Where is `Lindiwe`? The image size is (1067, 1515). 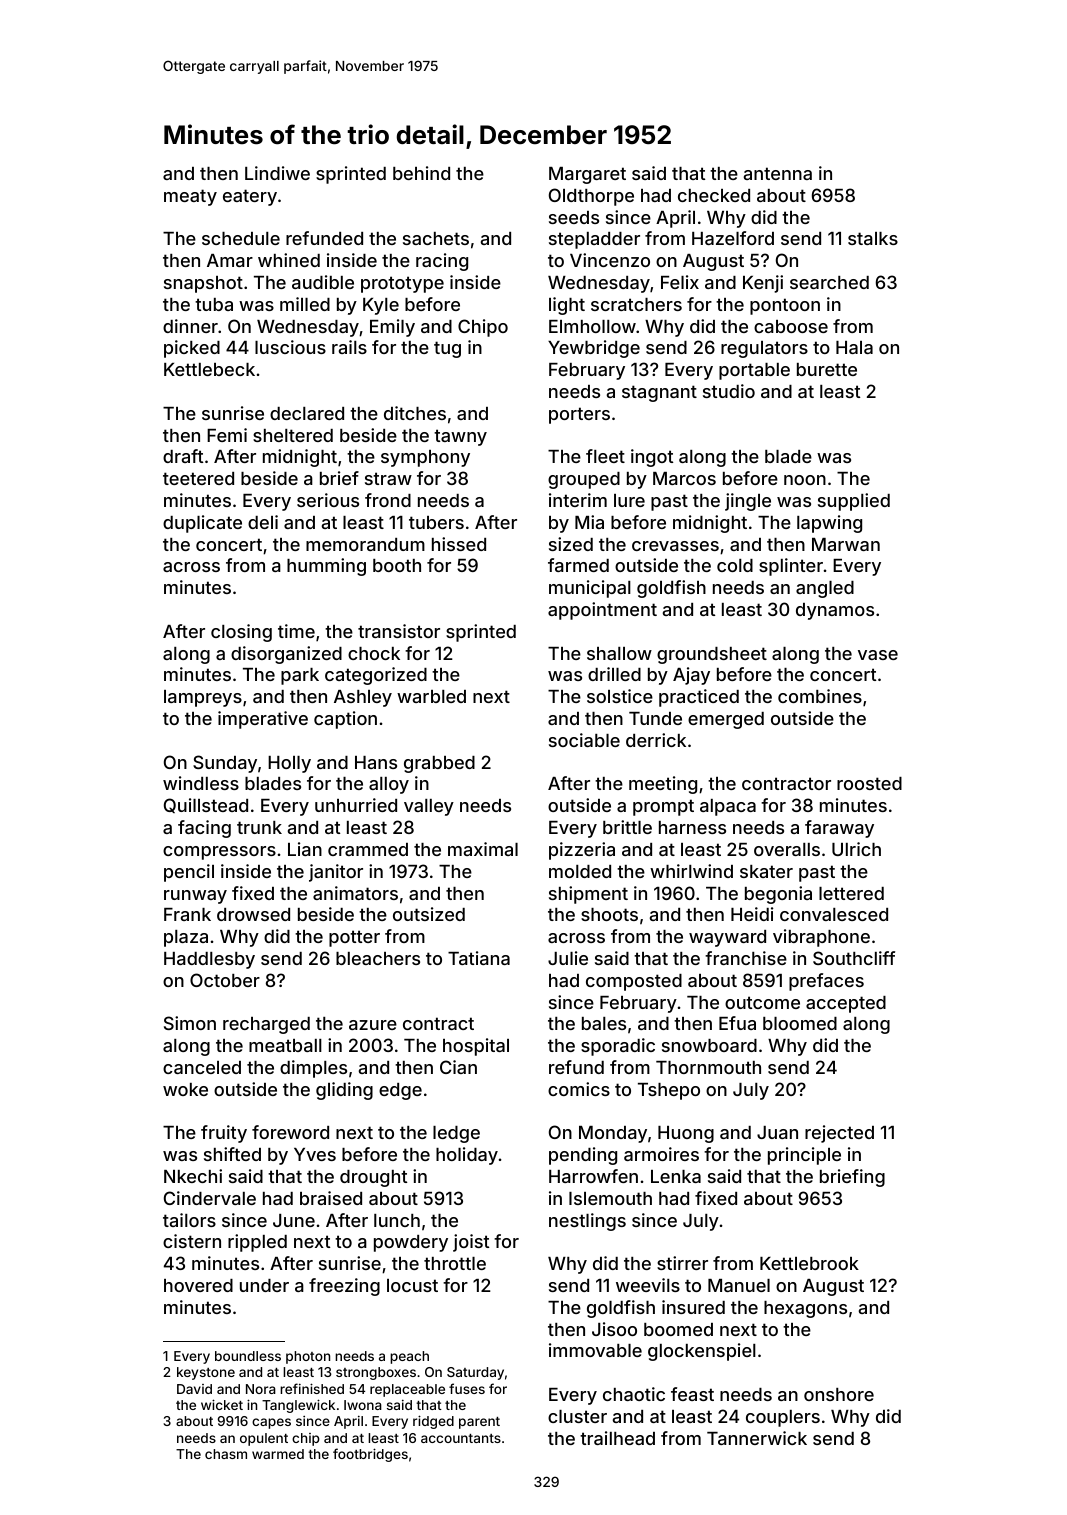 Lindiwe is located at coordinates (277, 173).
